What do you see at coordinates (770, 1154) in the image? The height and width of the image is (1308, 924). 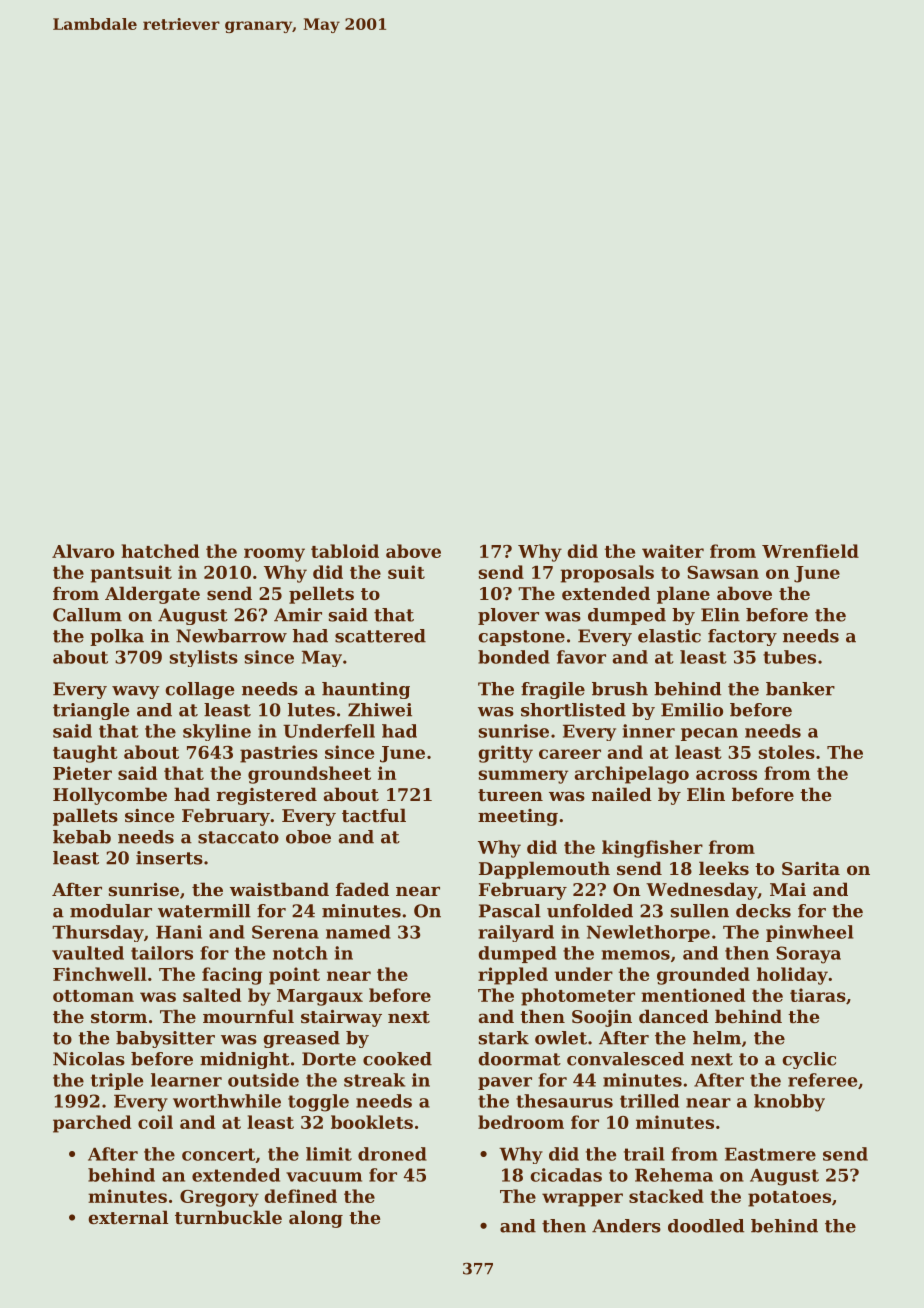 I see `Eastmere` at bounding box center [770, 1154].
